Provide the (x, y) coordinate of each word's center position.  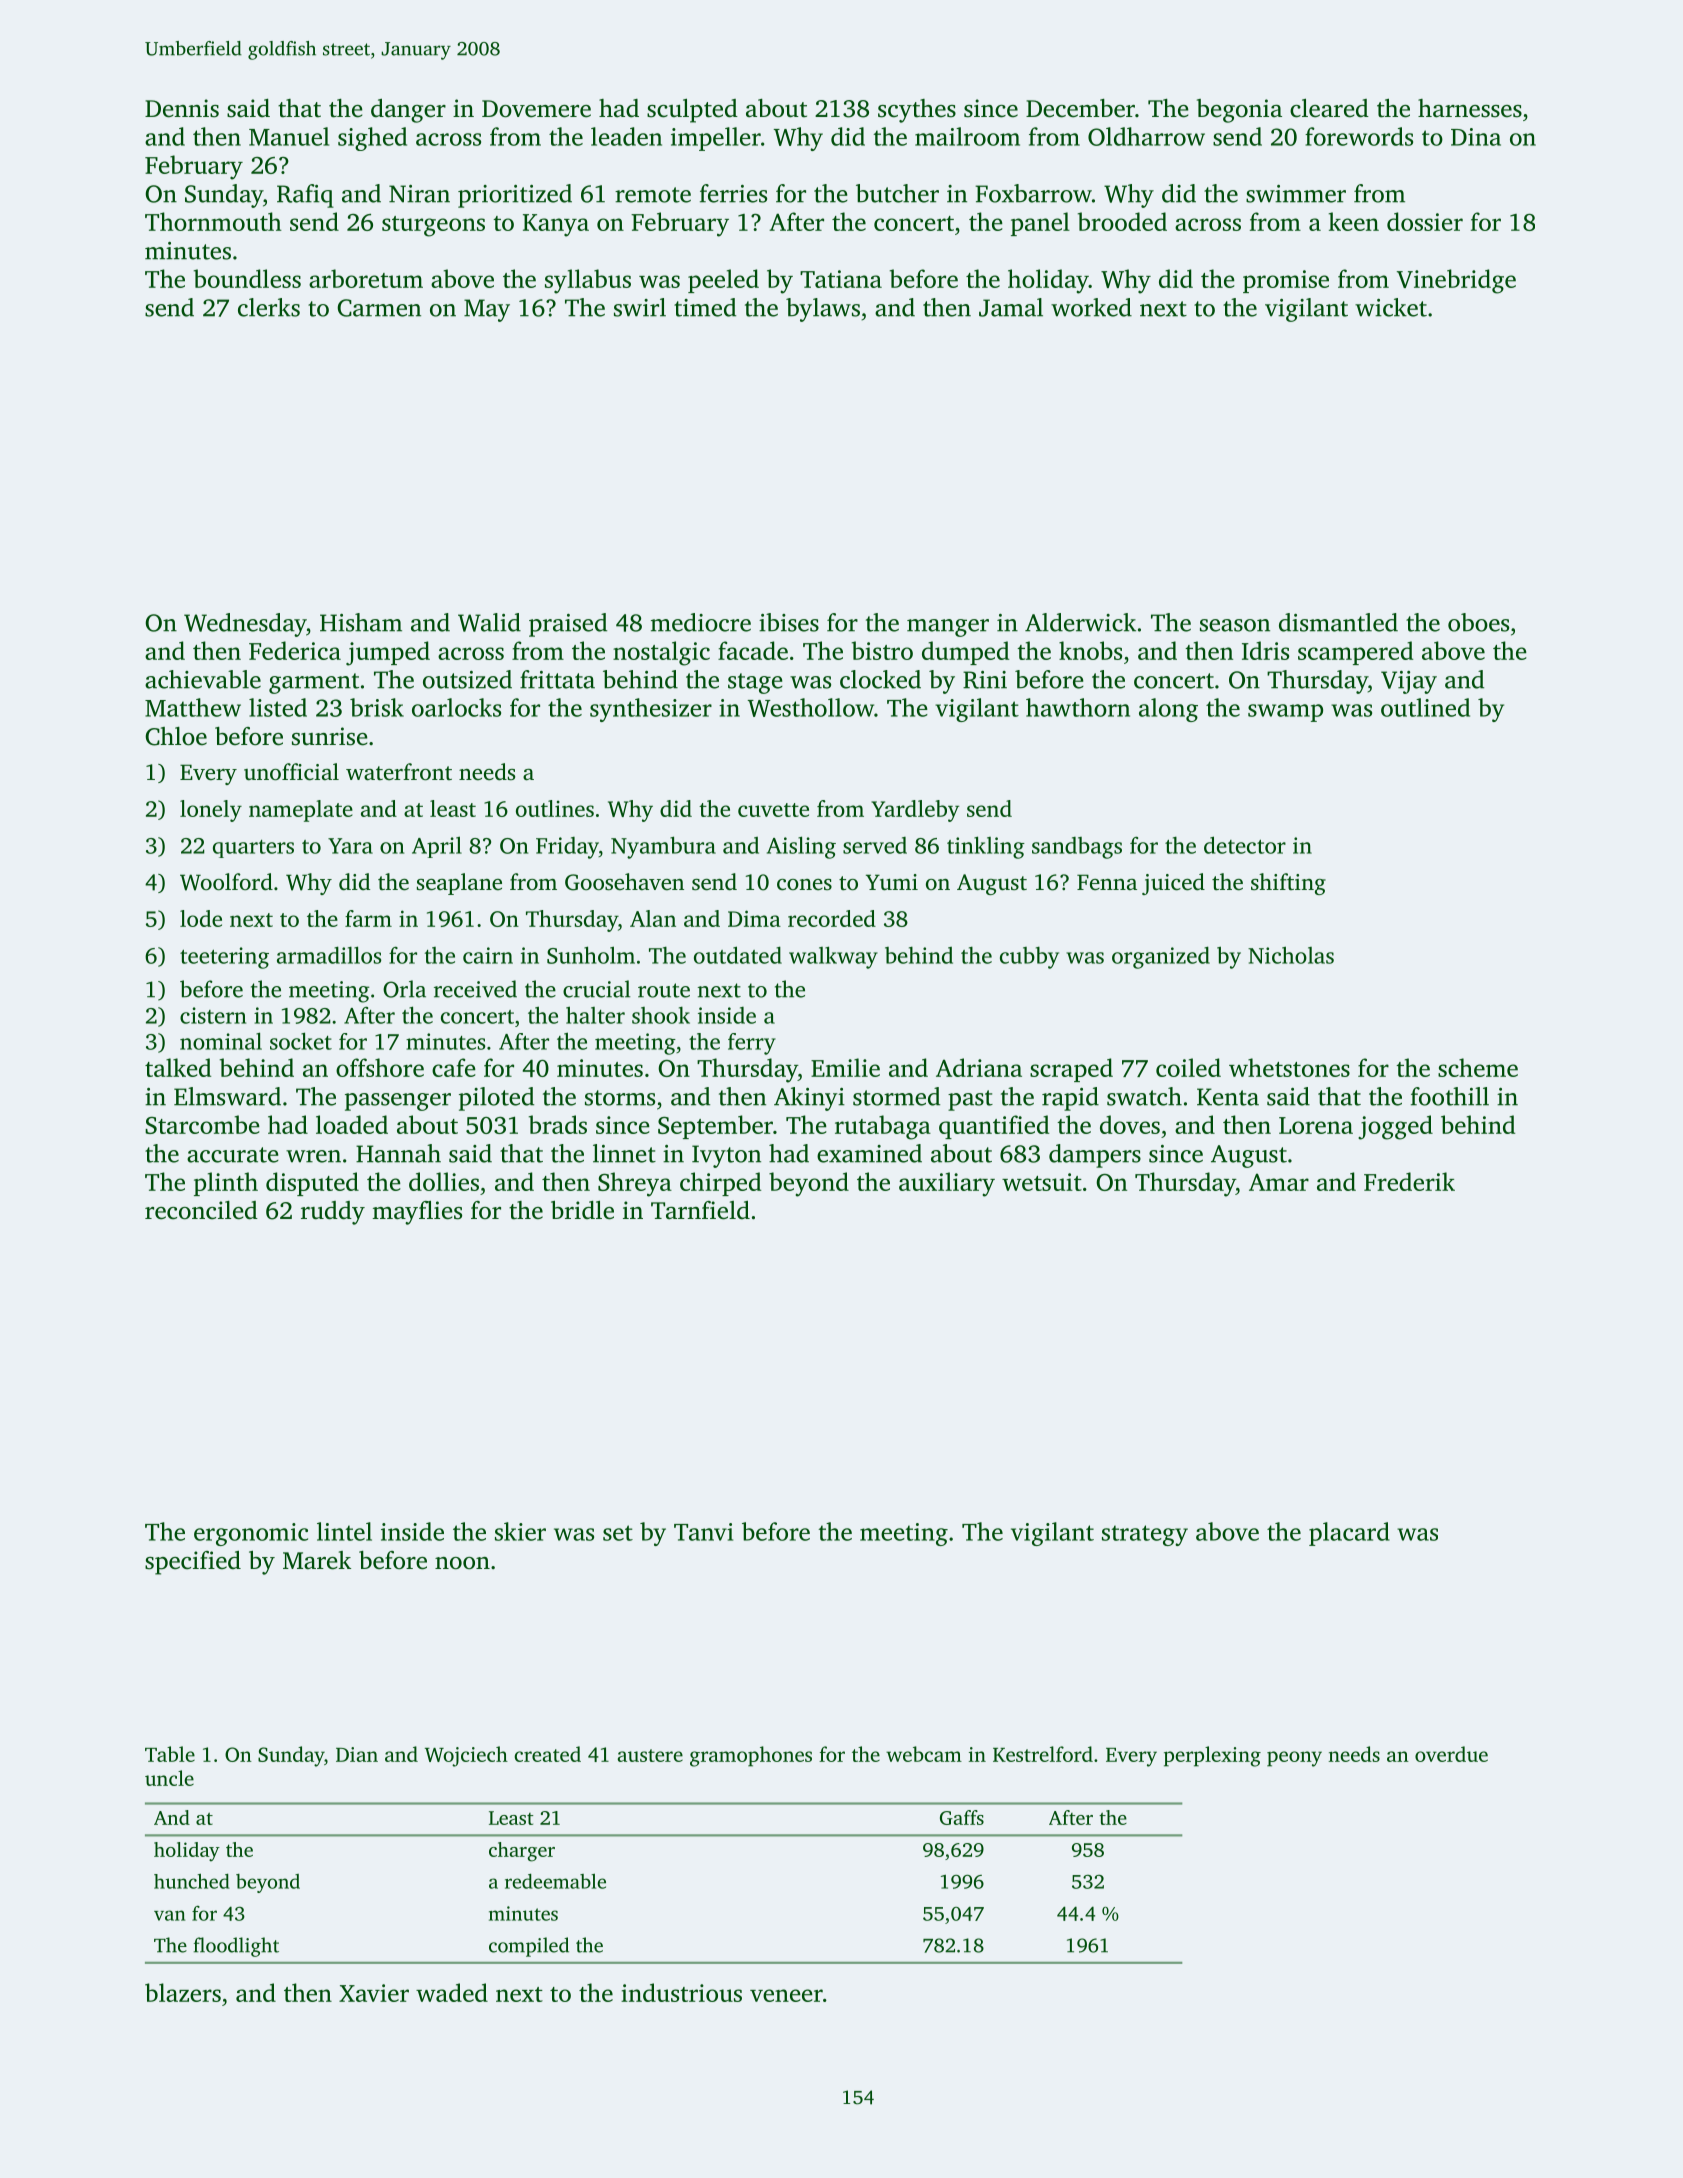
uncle (169, 1778)
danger (408, 111)
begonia (1239, 111)
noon (462, 1563)
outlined (1425, 707)
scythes (917, 111)
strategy (1145, 1535)
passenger (398, 1102)
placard (1349, 1534)
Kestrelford (1043, 1754)
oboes (1478, 622)
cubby (1029, 958)
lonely (211, 811)
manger (948, 628)
